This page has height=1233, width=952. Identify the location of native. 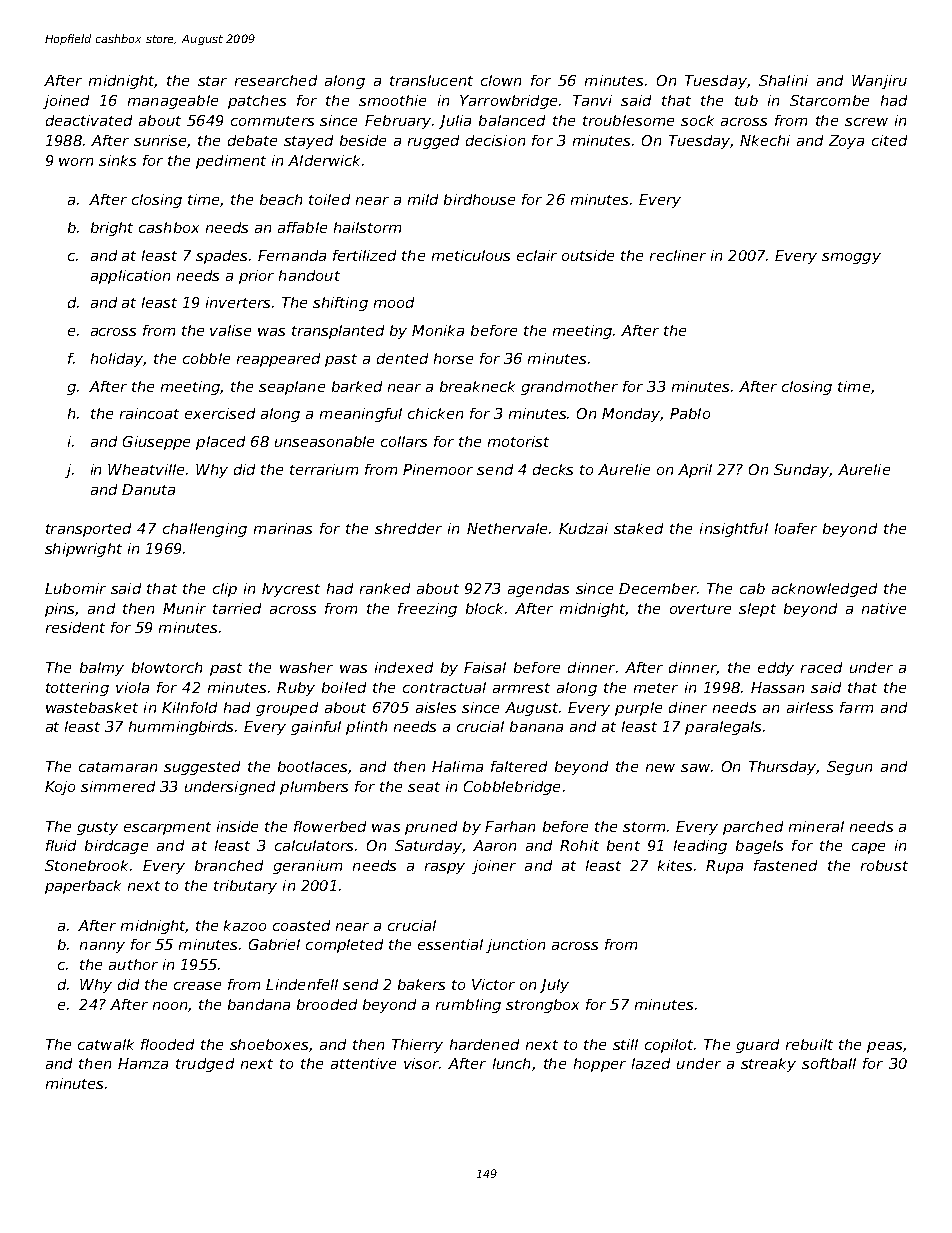
(884, 608).
